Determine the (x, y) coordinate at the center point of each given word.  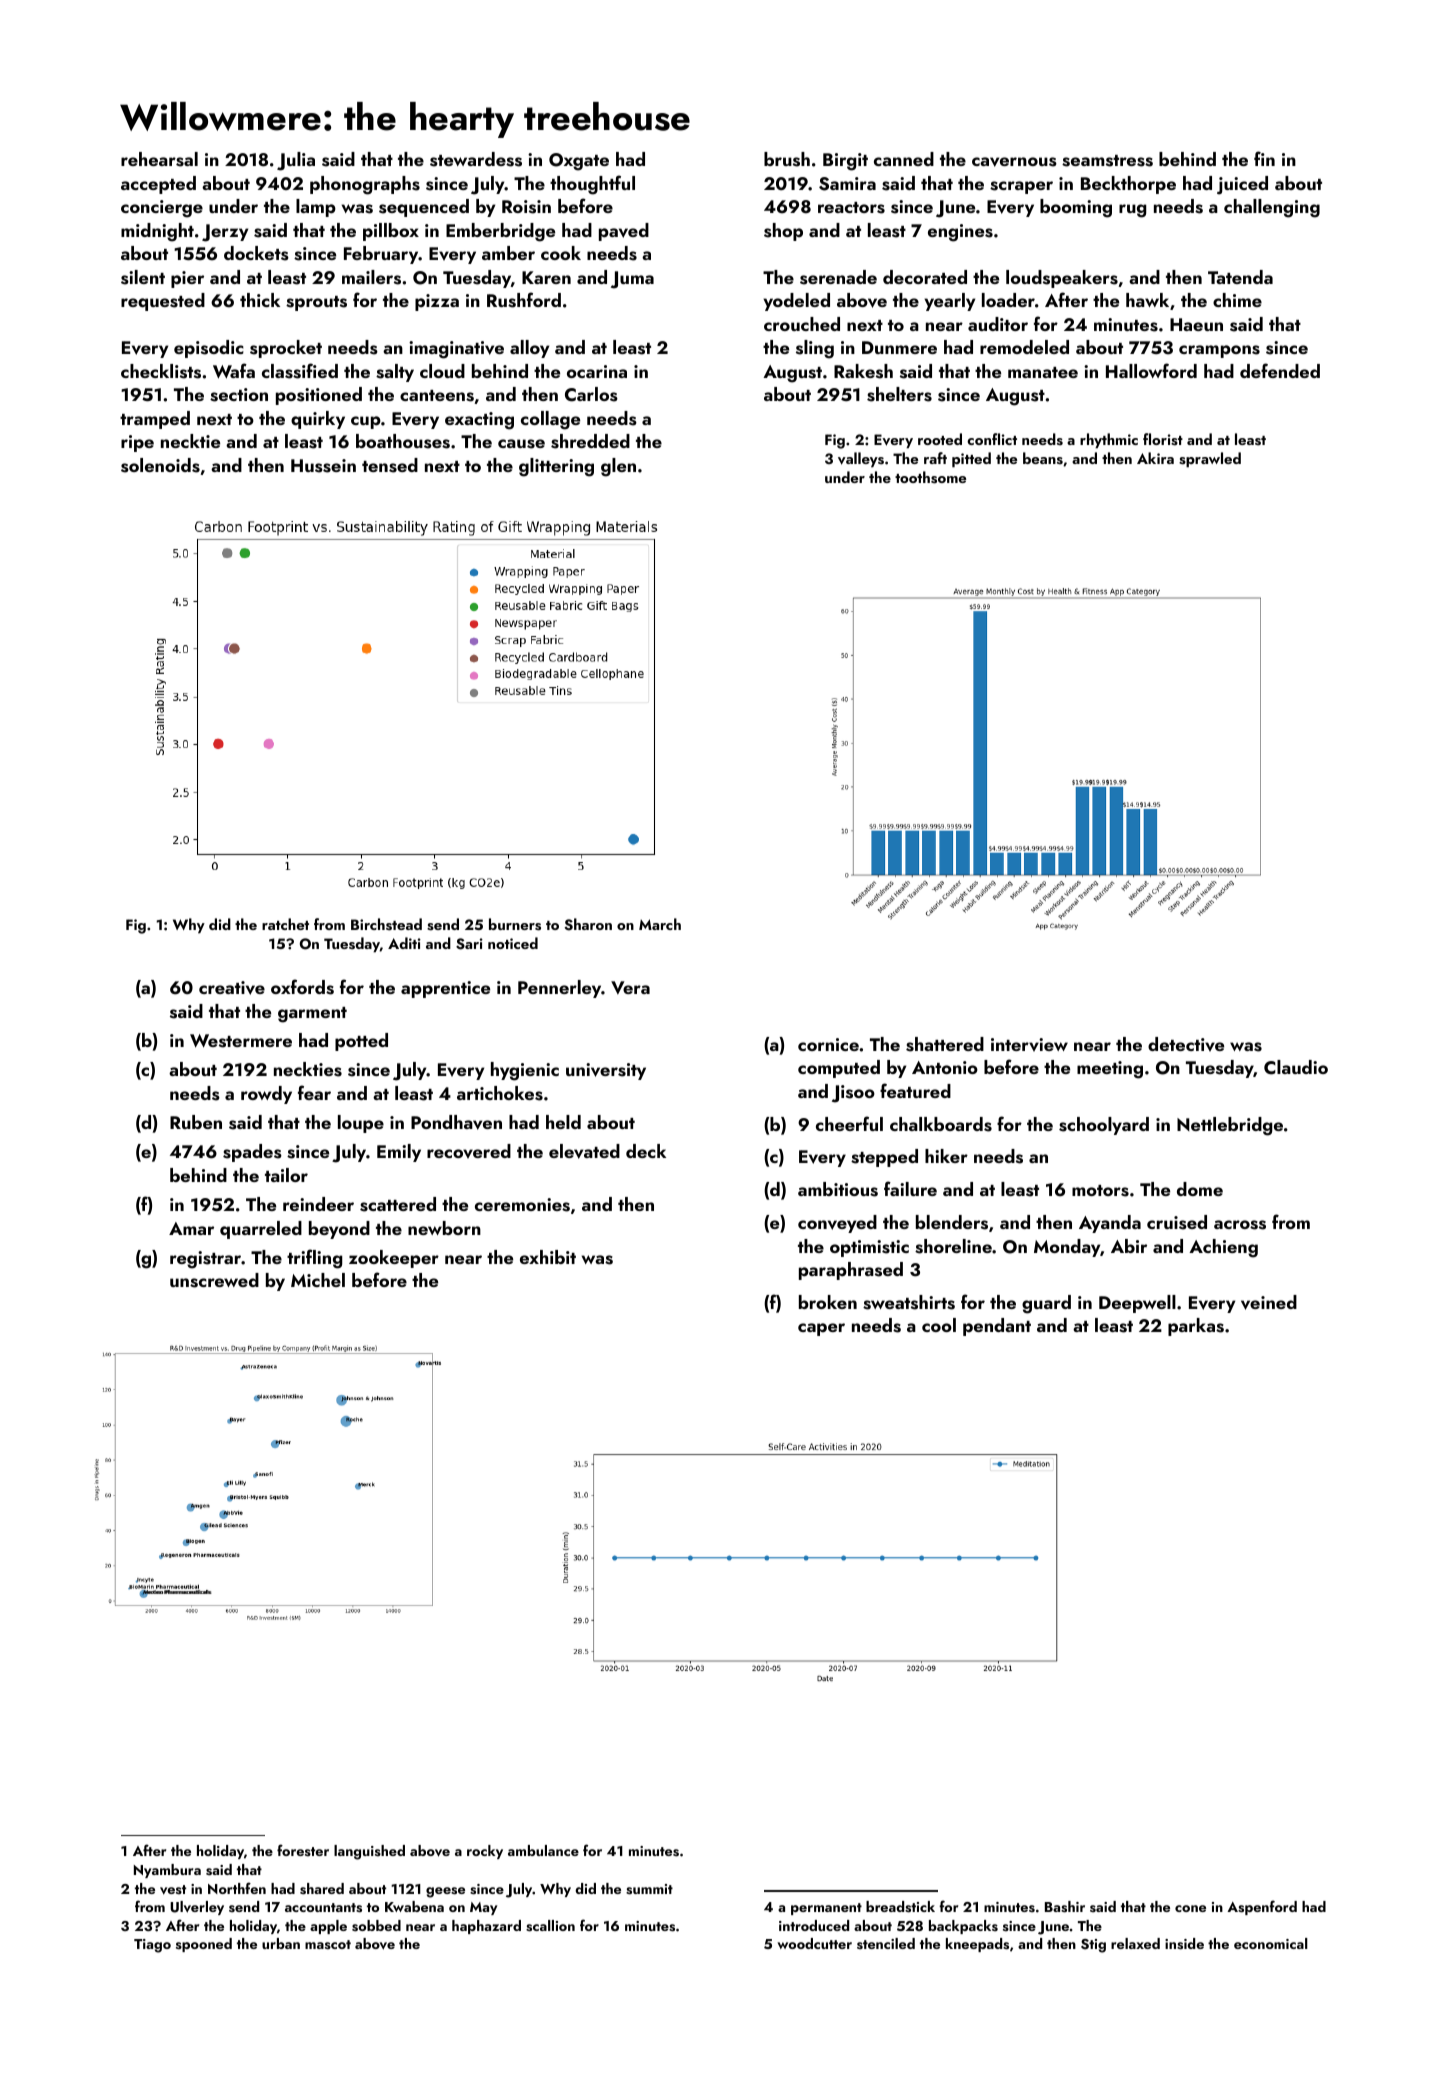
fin (1264, 158)
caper (821, 1329)
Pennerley (559, 989)
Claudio (1296, 1067)
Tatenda (1240, 277)
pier (187, 279)
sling (815, 349)
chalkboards (941, 1124)
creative (232, 988)
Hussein (323, 466)
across (1240, 1225)
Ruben (196, 1122)
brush (787, 159)
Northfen (237, 1888)
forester (303, 1850)
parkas (1196, 1327)
